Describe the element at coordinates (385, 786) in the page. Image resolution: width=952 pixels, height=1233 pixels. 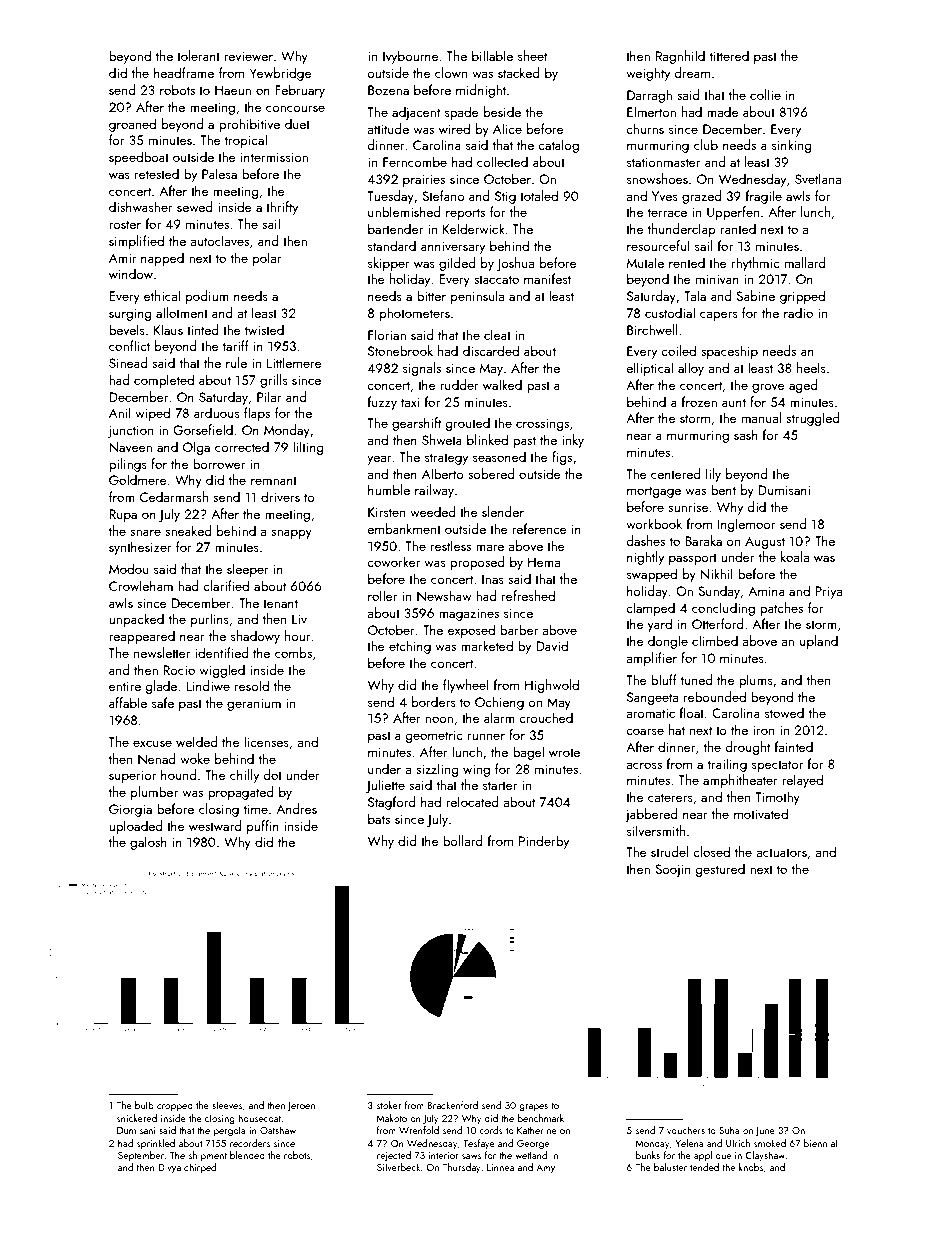
I see `Juliette` at that location.
